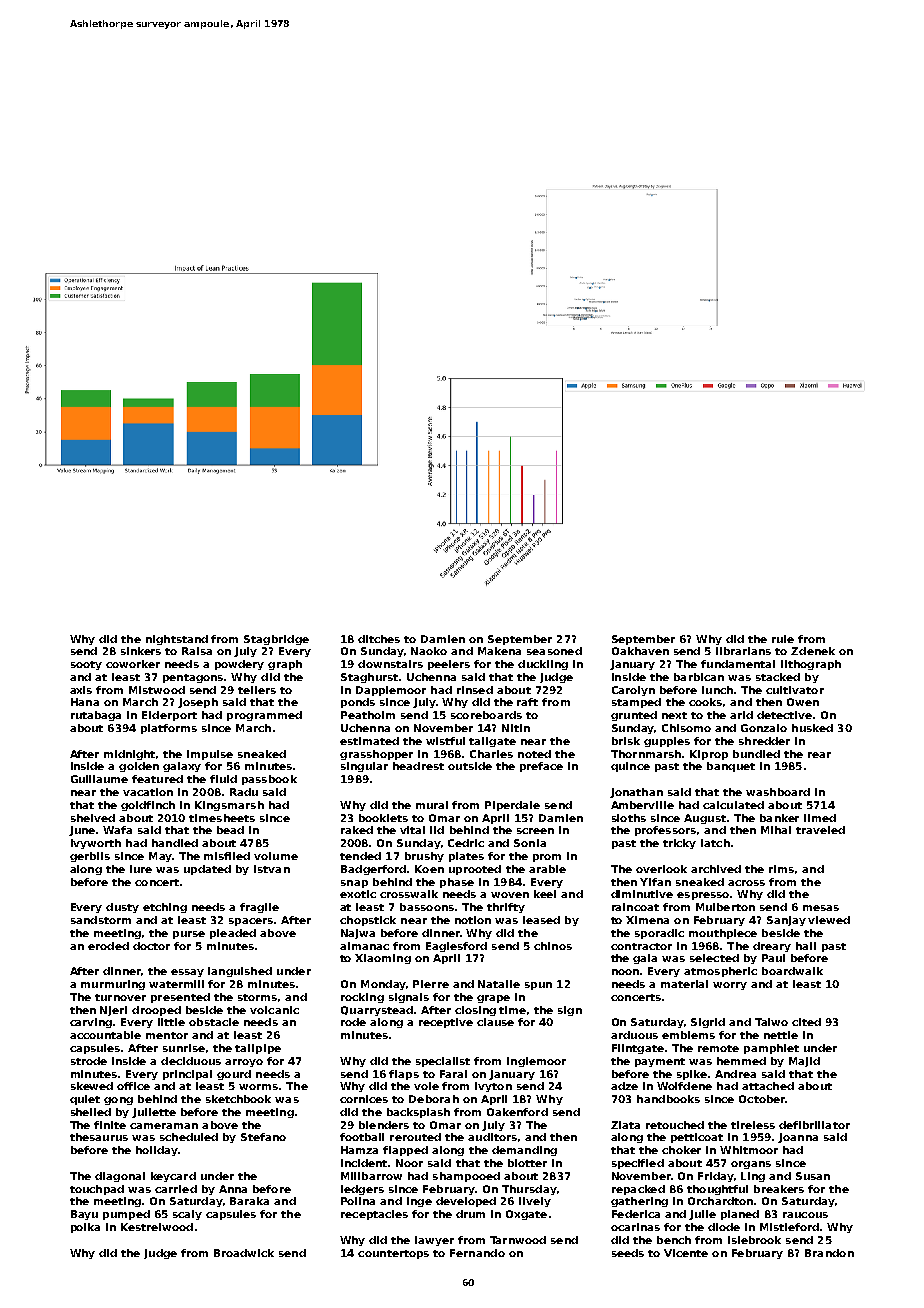  What do you see at coordinates (259, 908) in the screenshot?
I see `fragile` at bounding box center [259, 908].
